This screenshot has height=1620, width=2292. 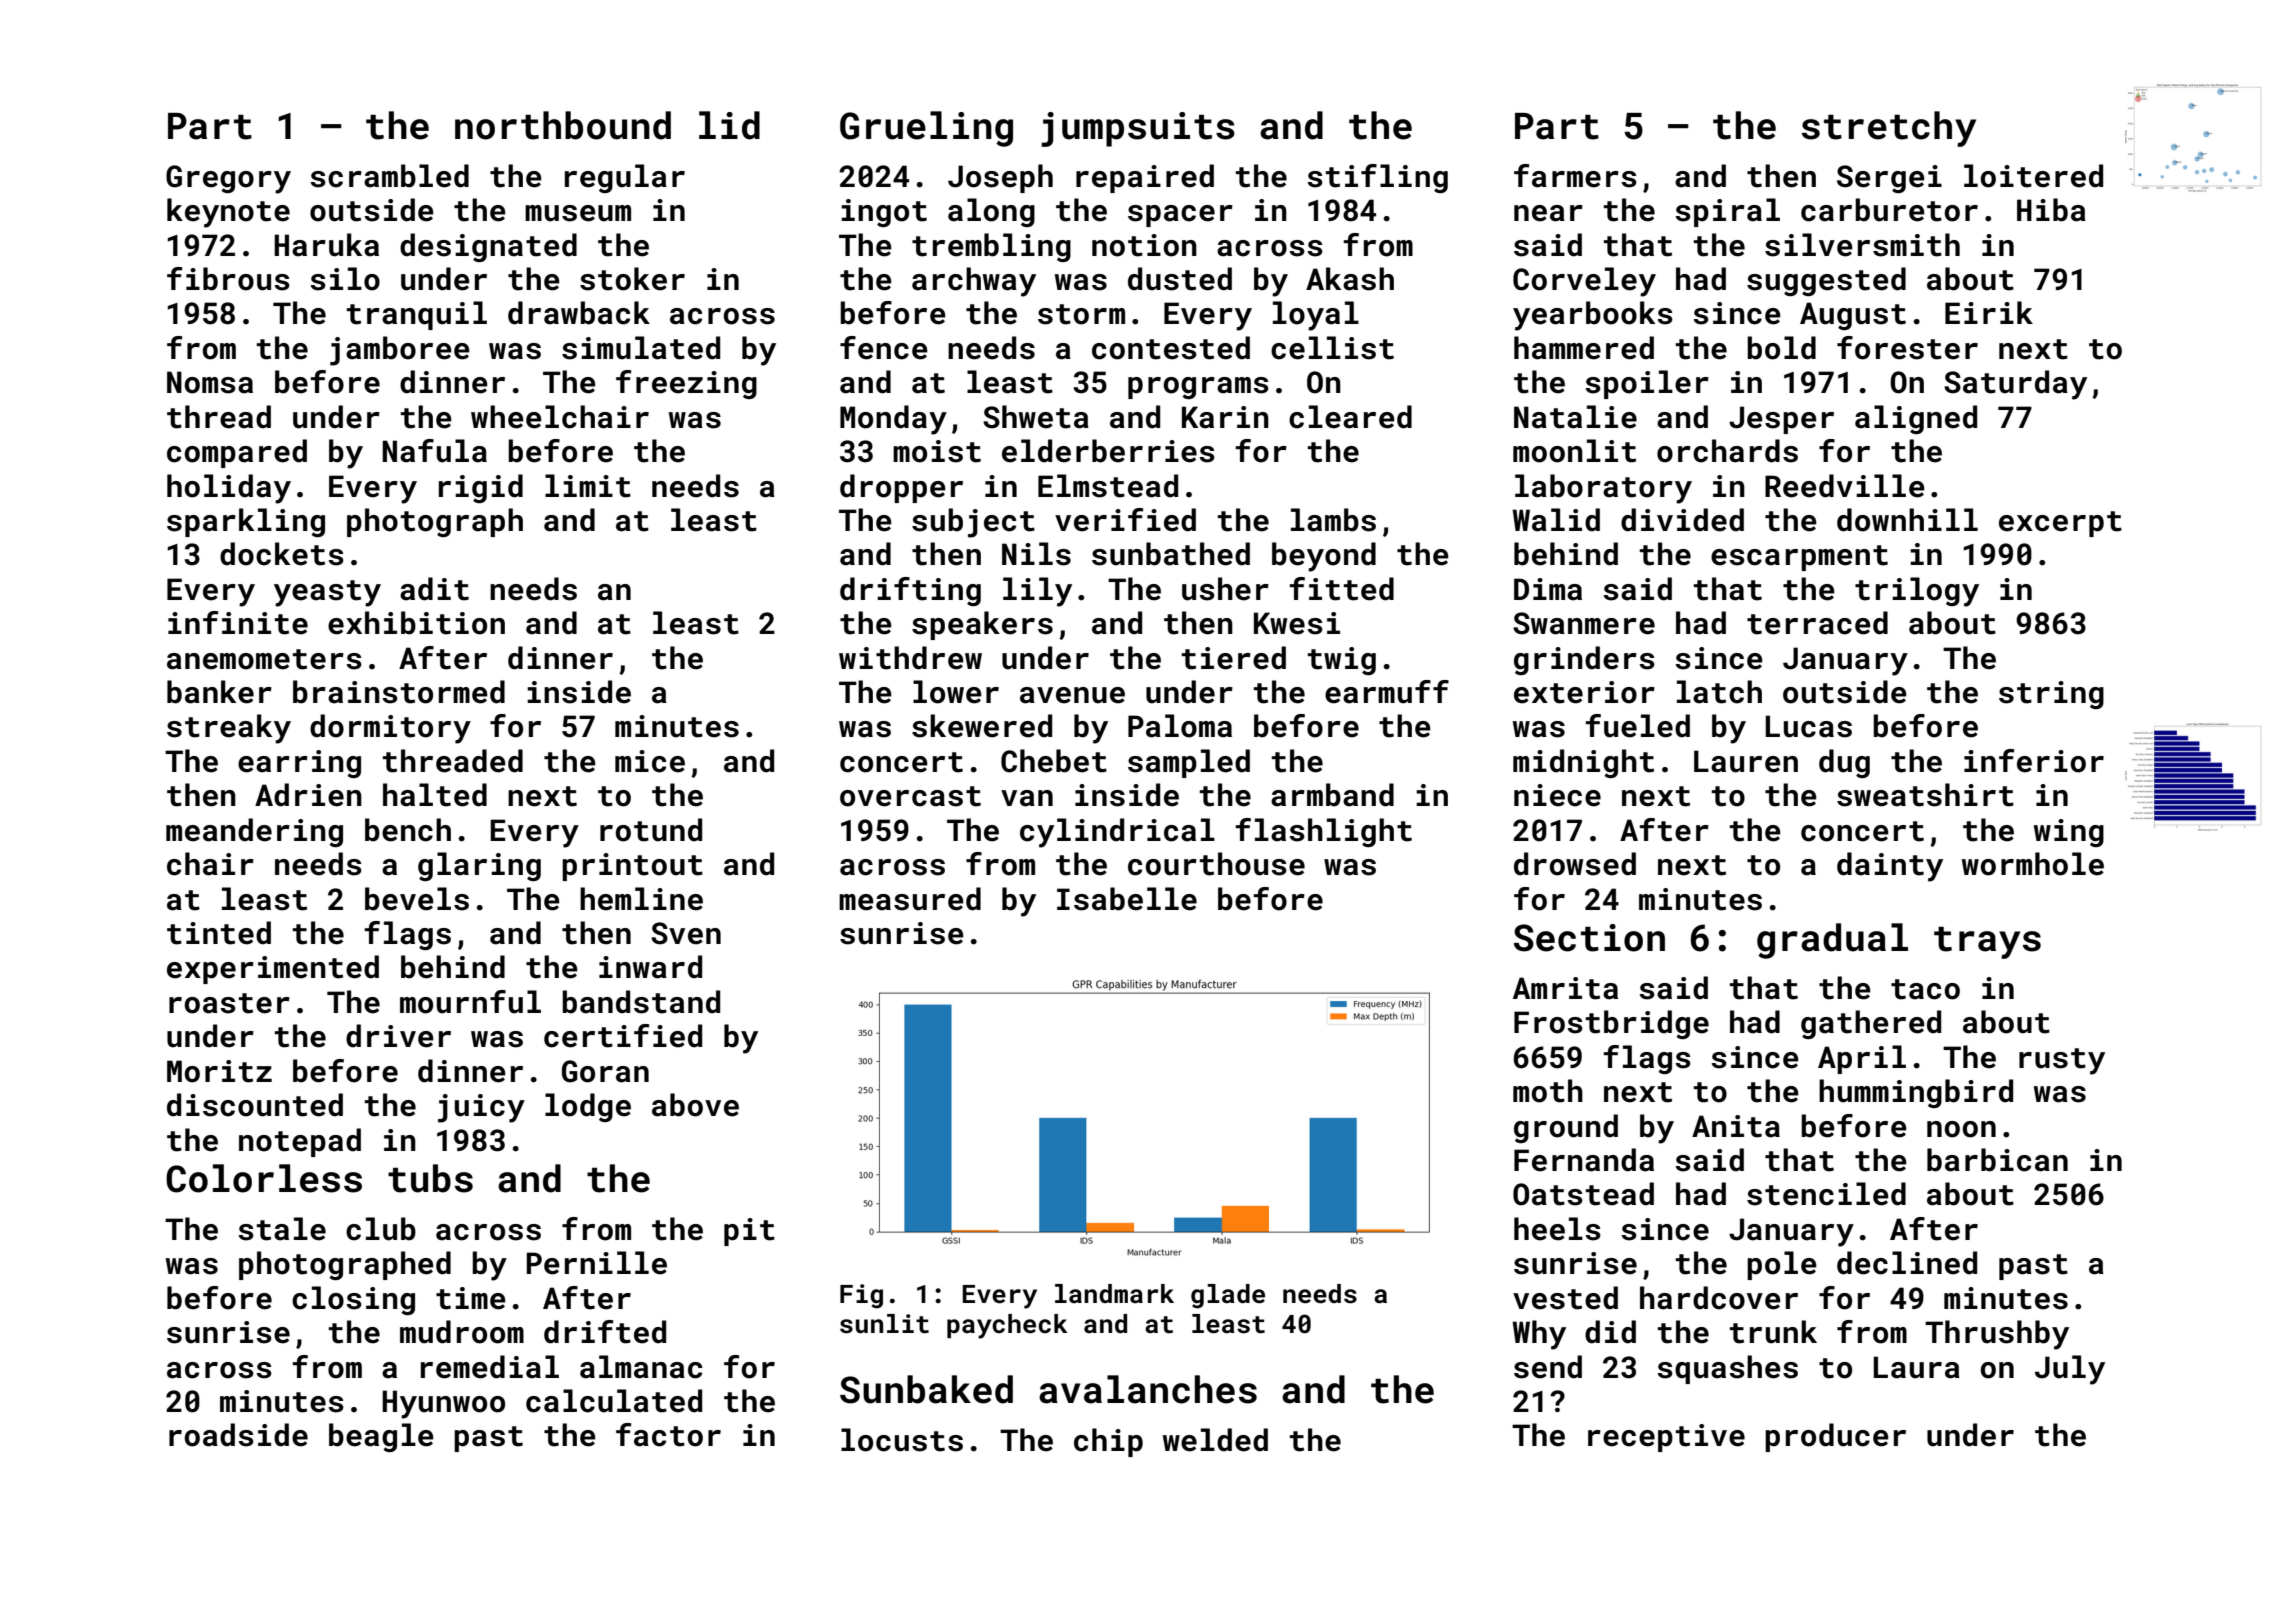 What do you see at coordinates (254, 832) in the screenshot?
I see `meandering` at bounding box center [254, 832].
